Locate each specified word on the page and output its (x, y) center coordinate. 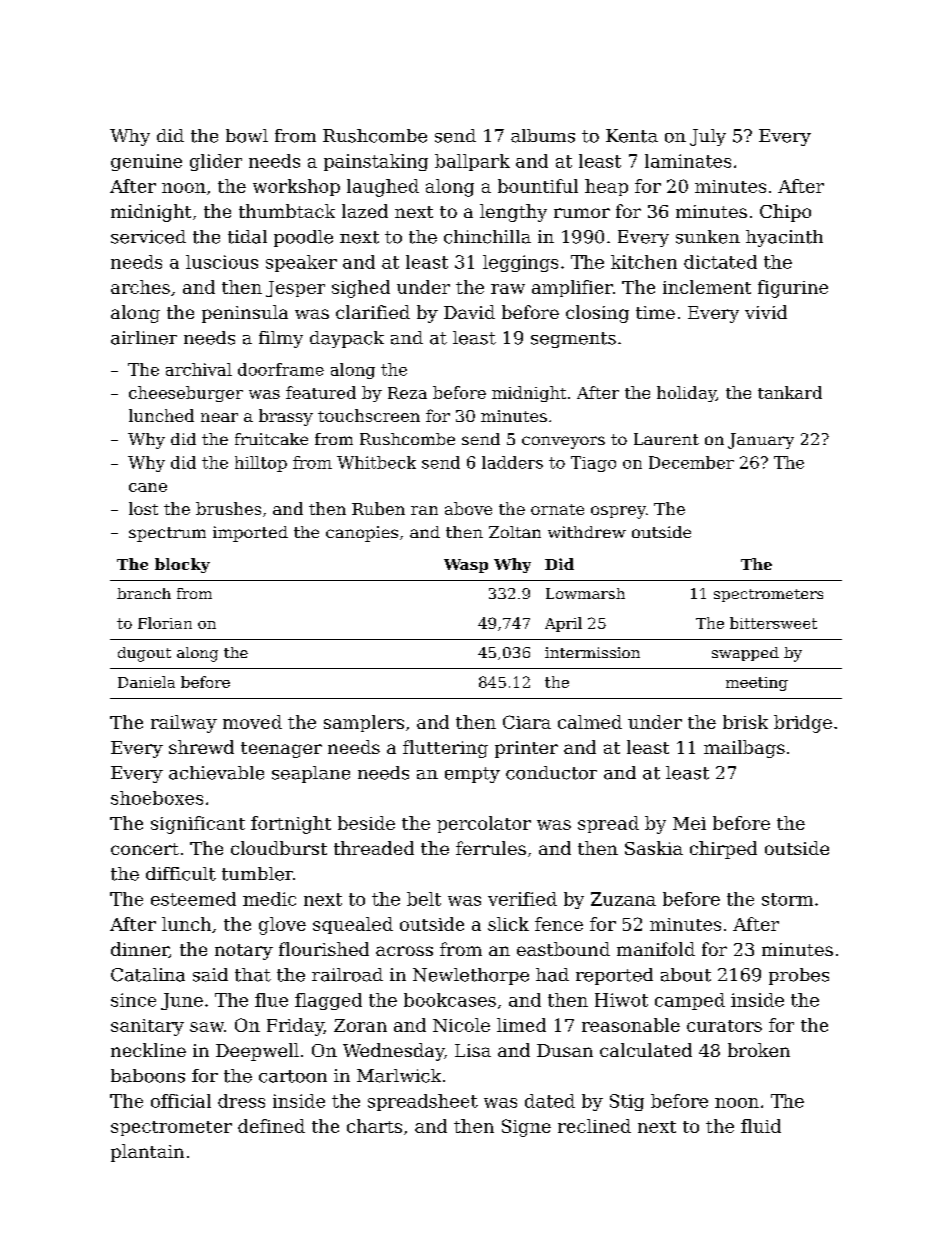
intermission (592, 652)
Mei (689, 823)
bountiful (538, 186)
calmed (590, 722)
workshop (296, 187)
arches (140, 287)
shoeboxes (157, 798)
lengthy (513, 213)
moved (252, 722)
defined (271, 1126)
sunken (708, 237)
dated (550, 1101)
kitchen (644, 262)
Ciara (527, 722)
